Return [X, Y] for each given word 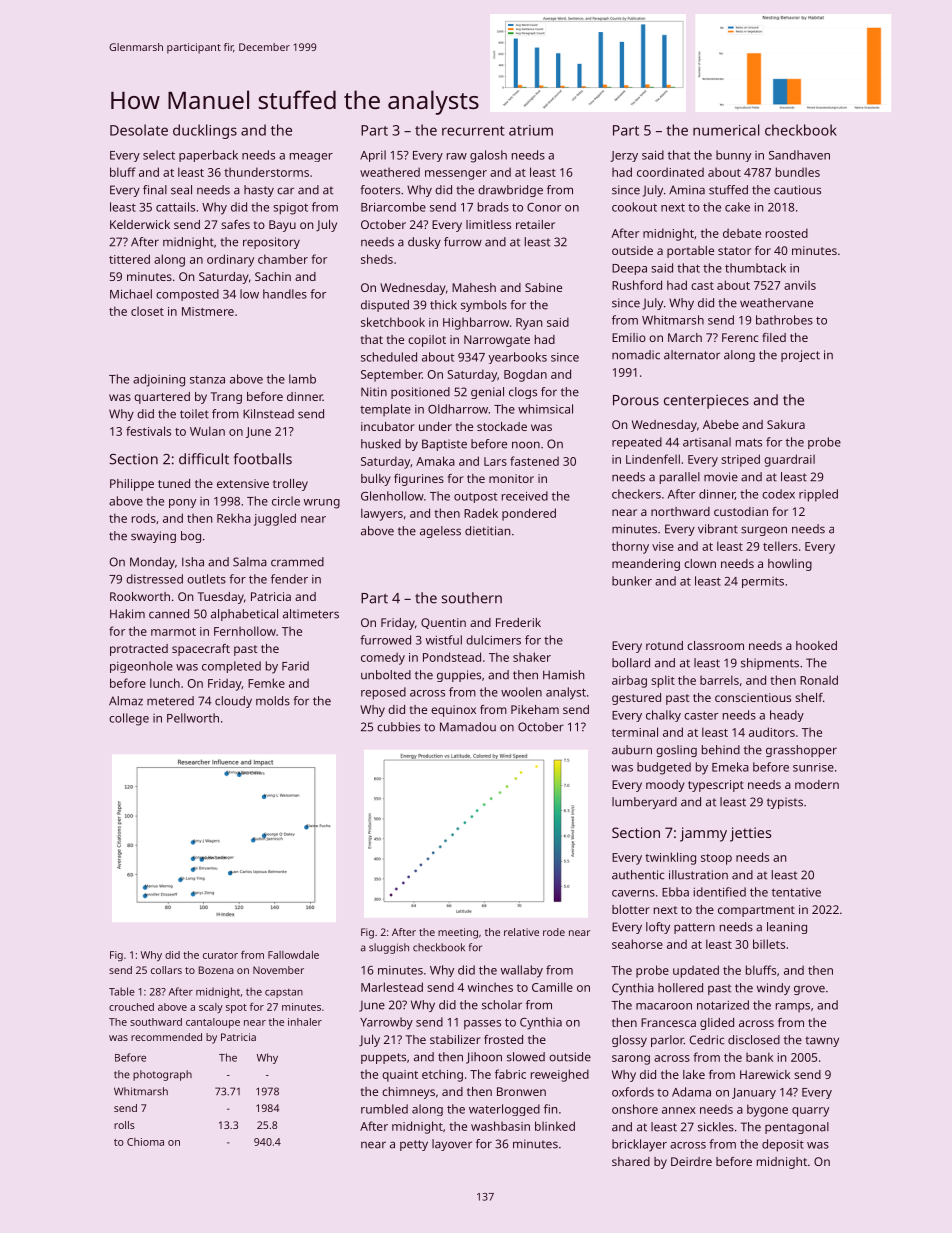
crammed [297, 562]
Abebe [721, 424]
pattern [694, 928]
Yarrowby [386, 1023]
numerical [726, 130]
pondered [529, 514]
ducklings [205, 131]
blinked [555, 1126]
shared [631, 1161]
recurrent [473, 131]
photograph [162, 1075]
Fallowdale [293, 955]
